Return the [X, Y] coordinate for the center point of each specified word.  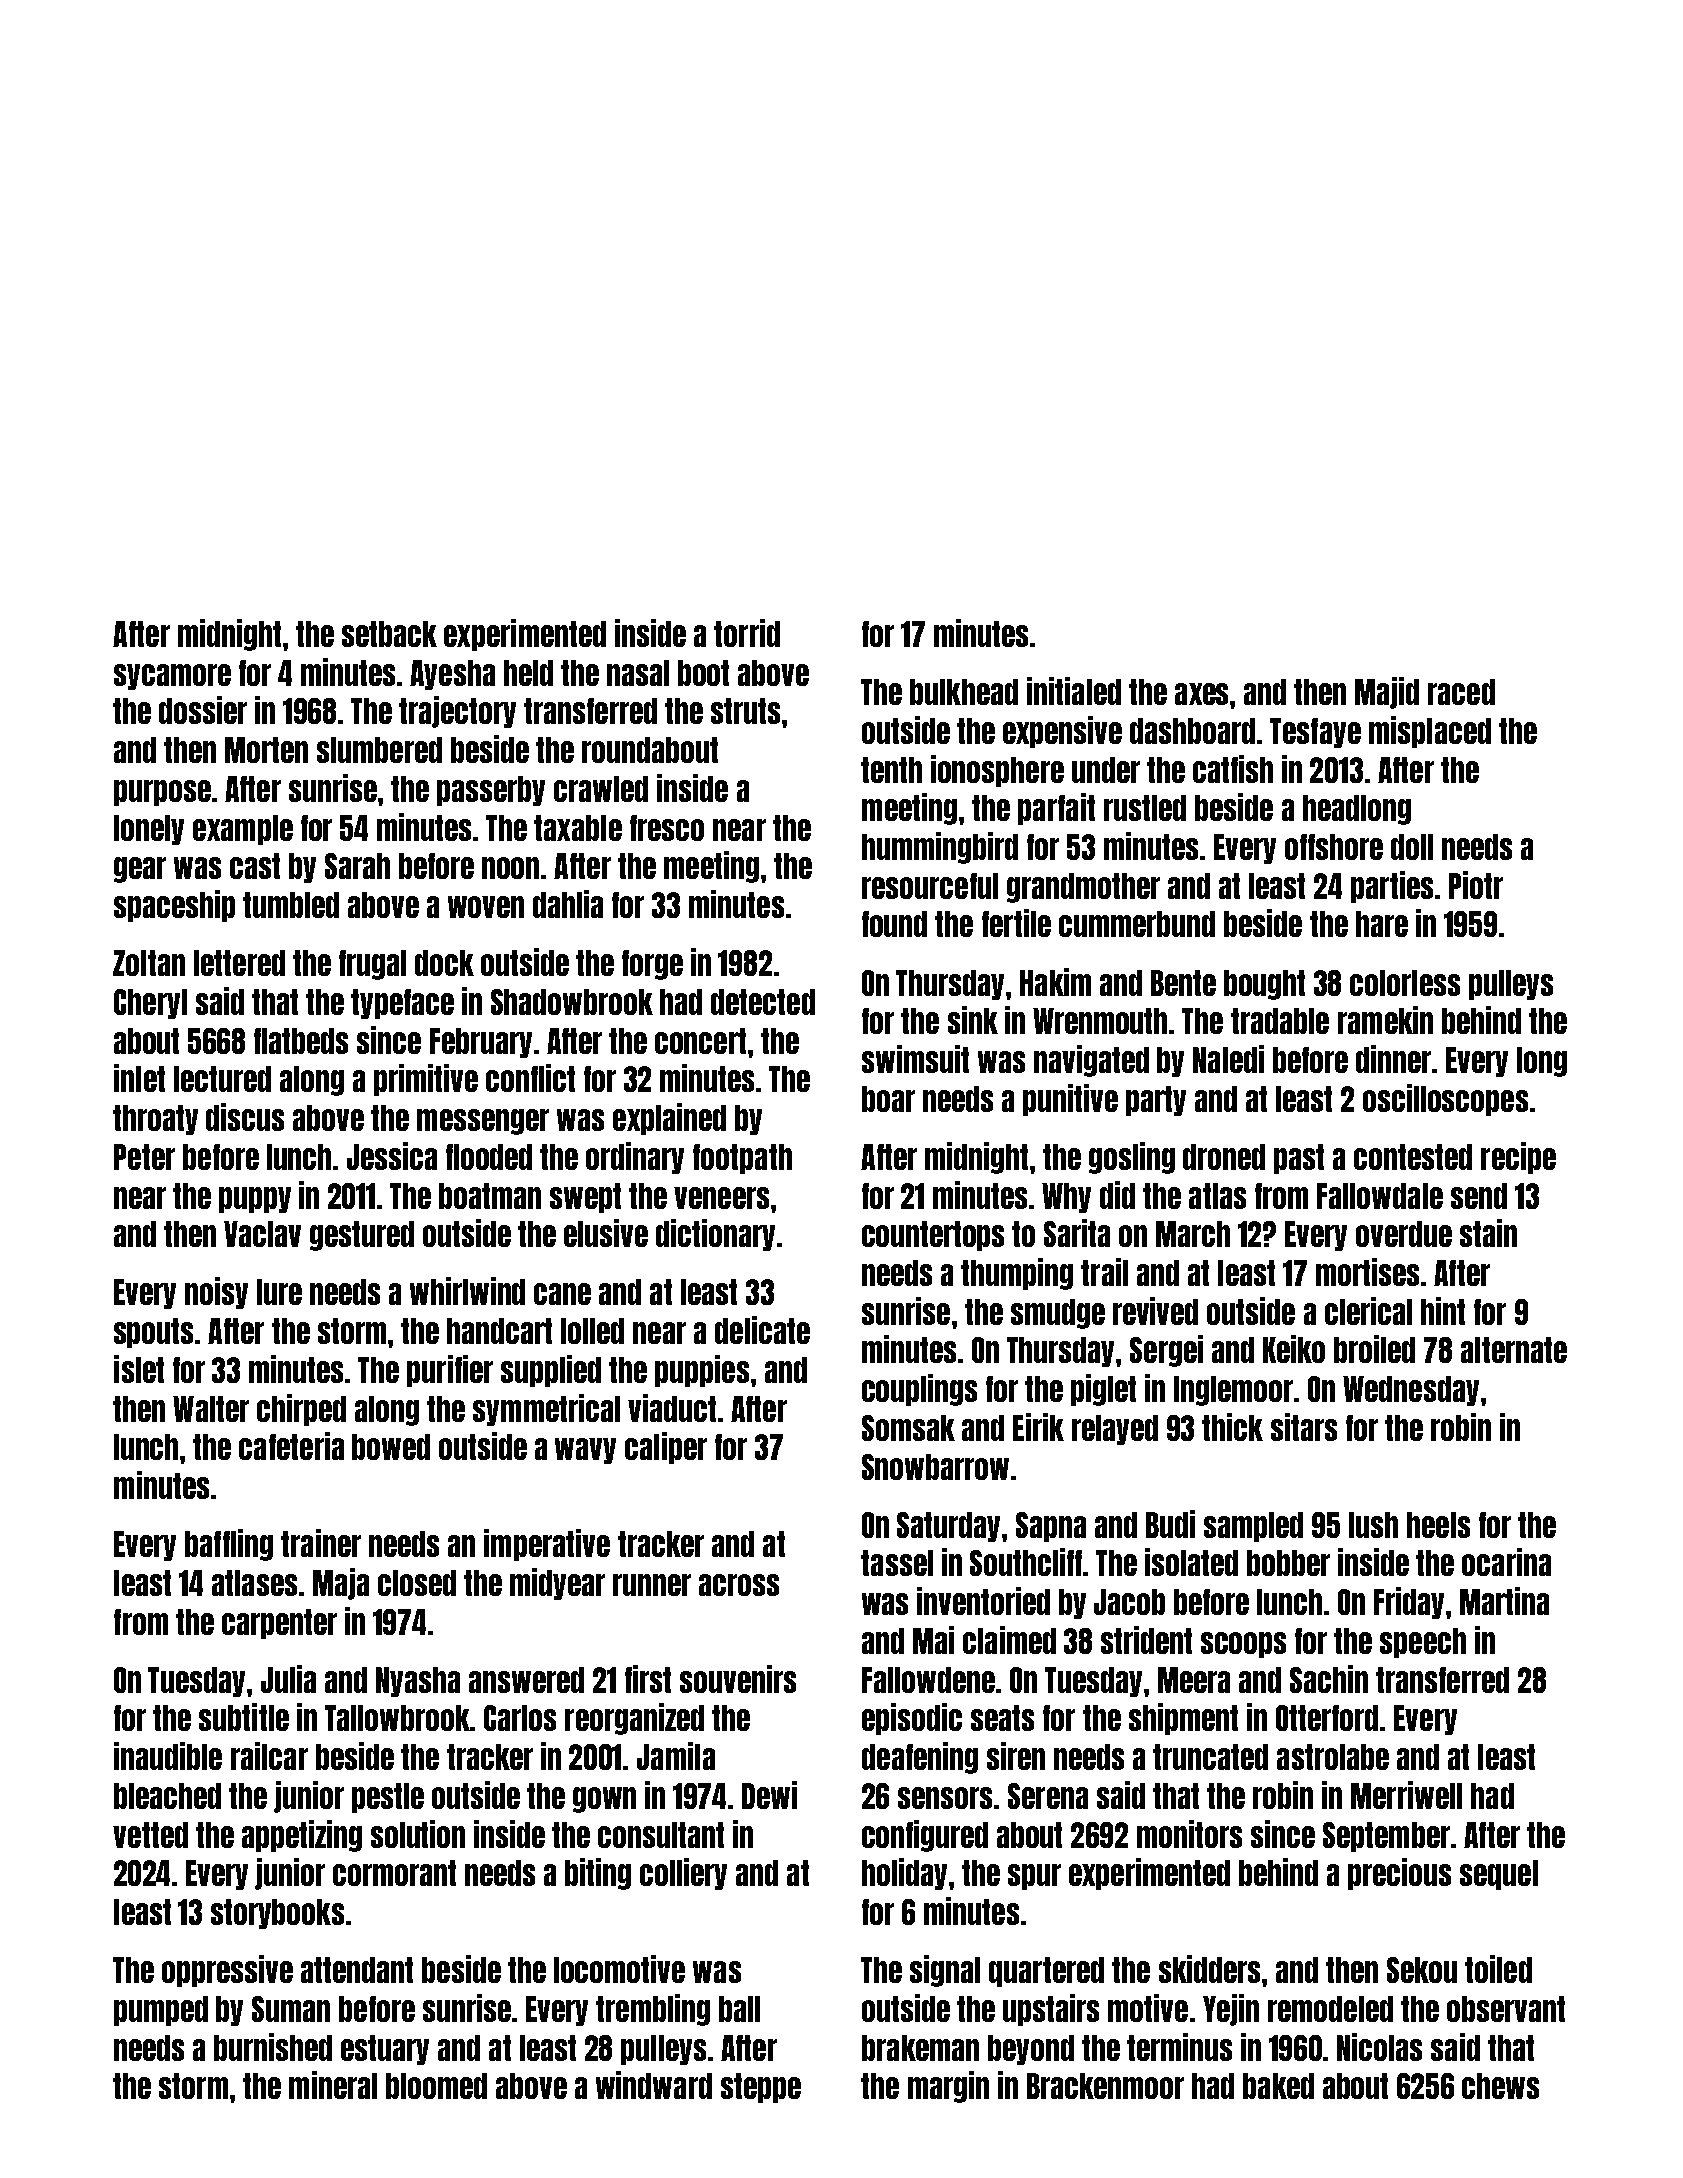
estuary [385, 2050]
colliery [683, 1874]
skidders [1209, 1969]
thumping [1017, 1274]
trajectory [457, 712]
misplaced [1430, 732]
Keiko [1294, 1349]
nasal [638, 673]
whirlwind [467, 1291]
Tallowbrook [397, 1718]
